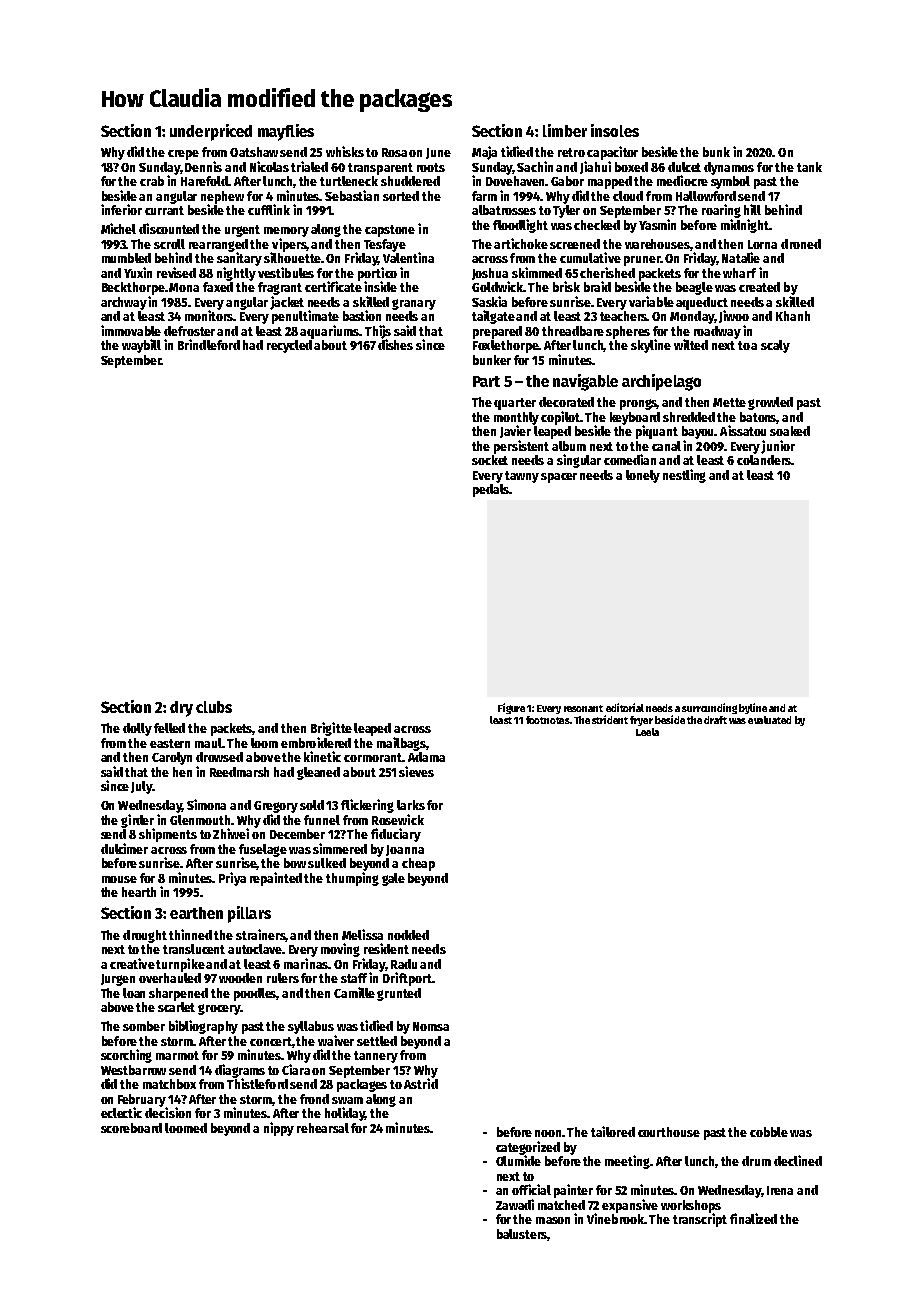  What do you see at coordinates (549, 1133) in the screenshot?
I see `noon` at bounding box center [549, 1133].
